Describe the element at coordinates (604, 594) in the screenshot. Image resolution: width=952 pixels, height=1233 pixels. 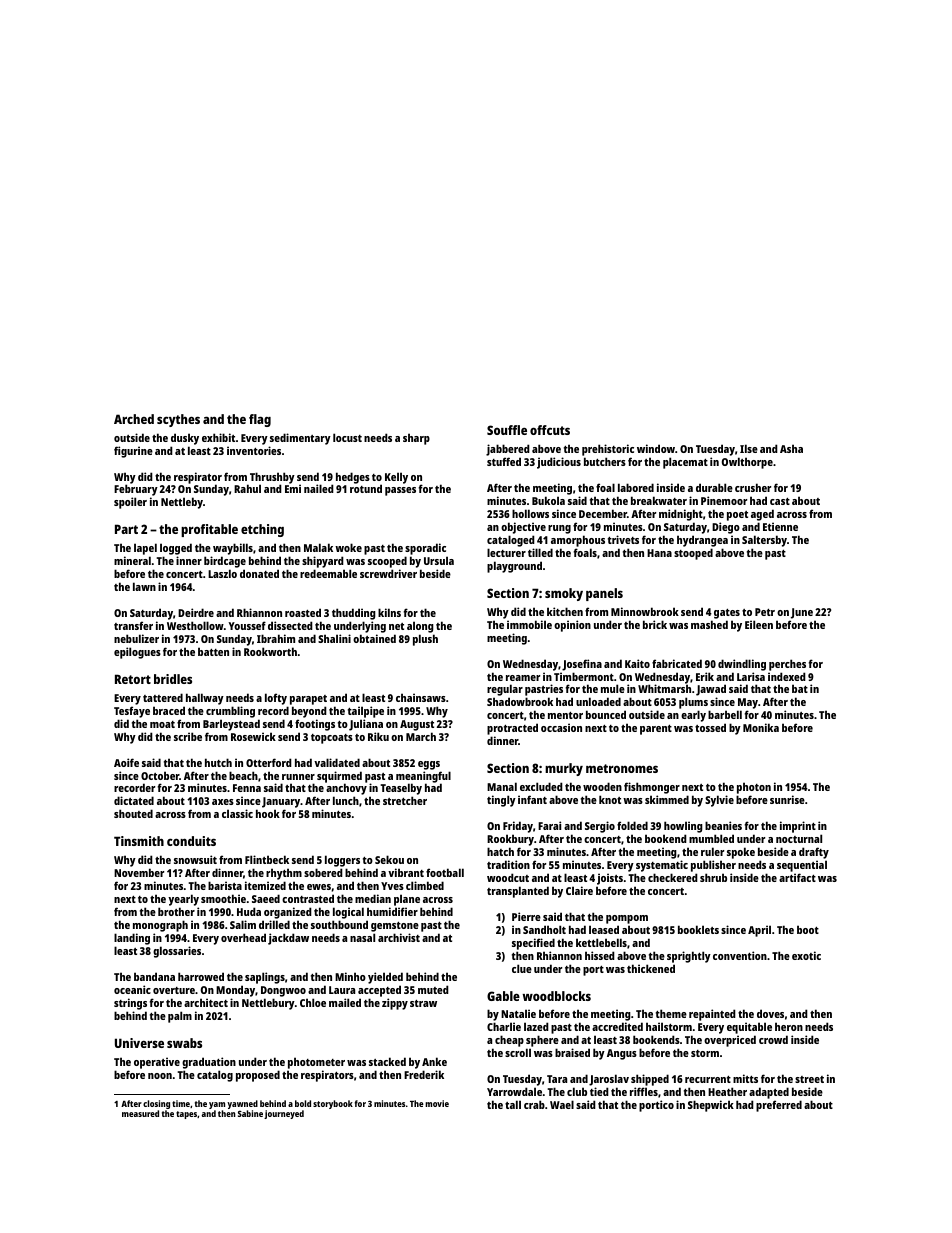
I see `panels` at that location.
